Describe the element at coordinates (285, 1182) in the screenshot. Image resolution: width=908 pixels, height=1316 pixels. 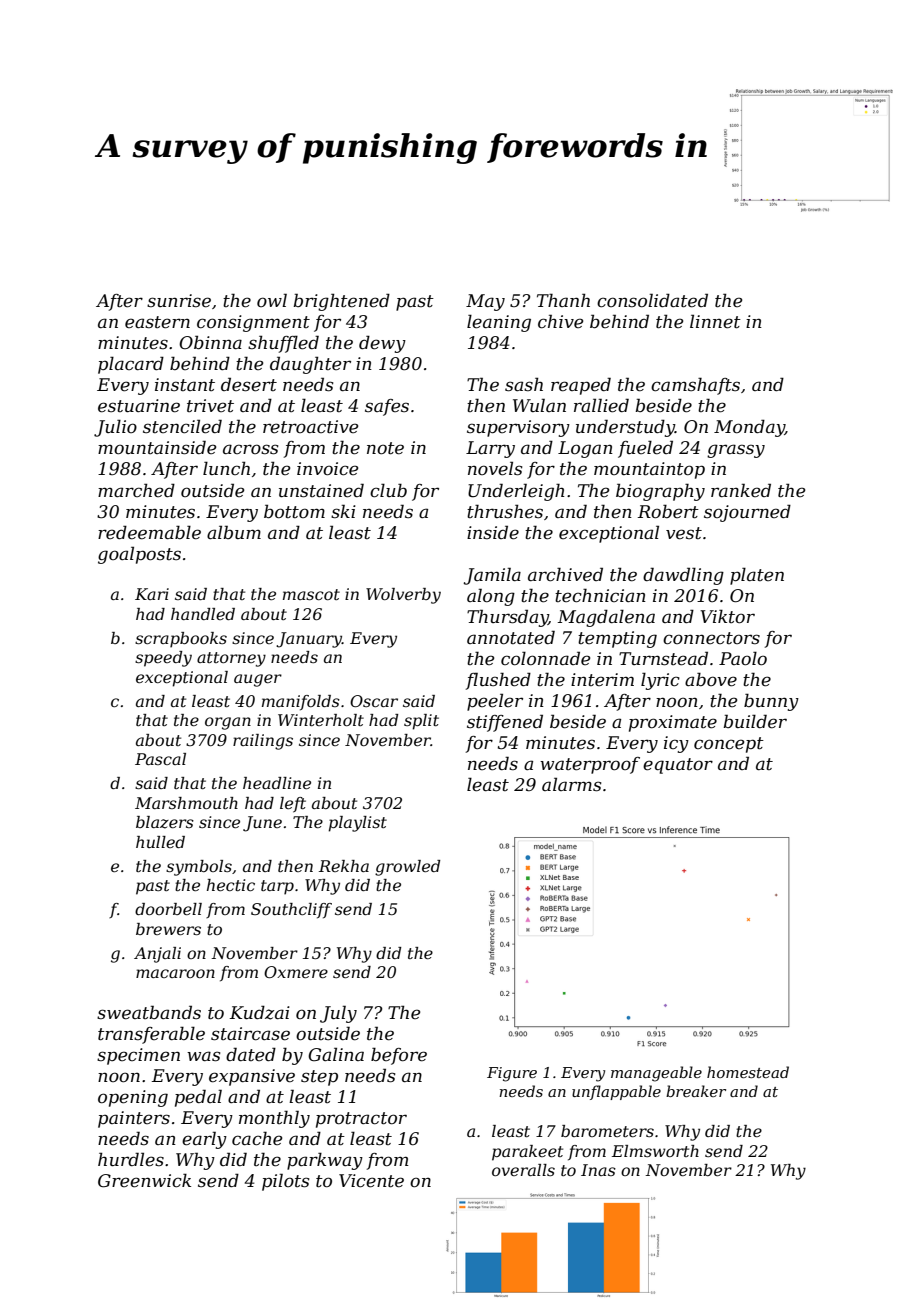
I see `pilots` at that location.
